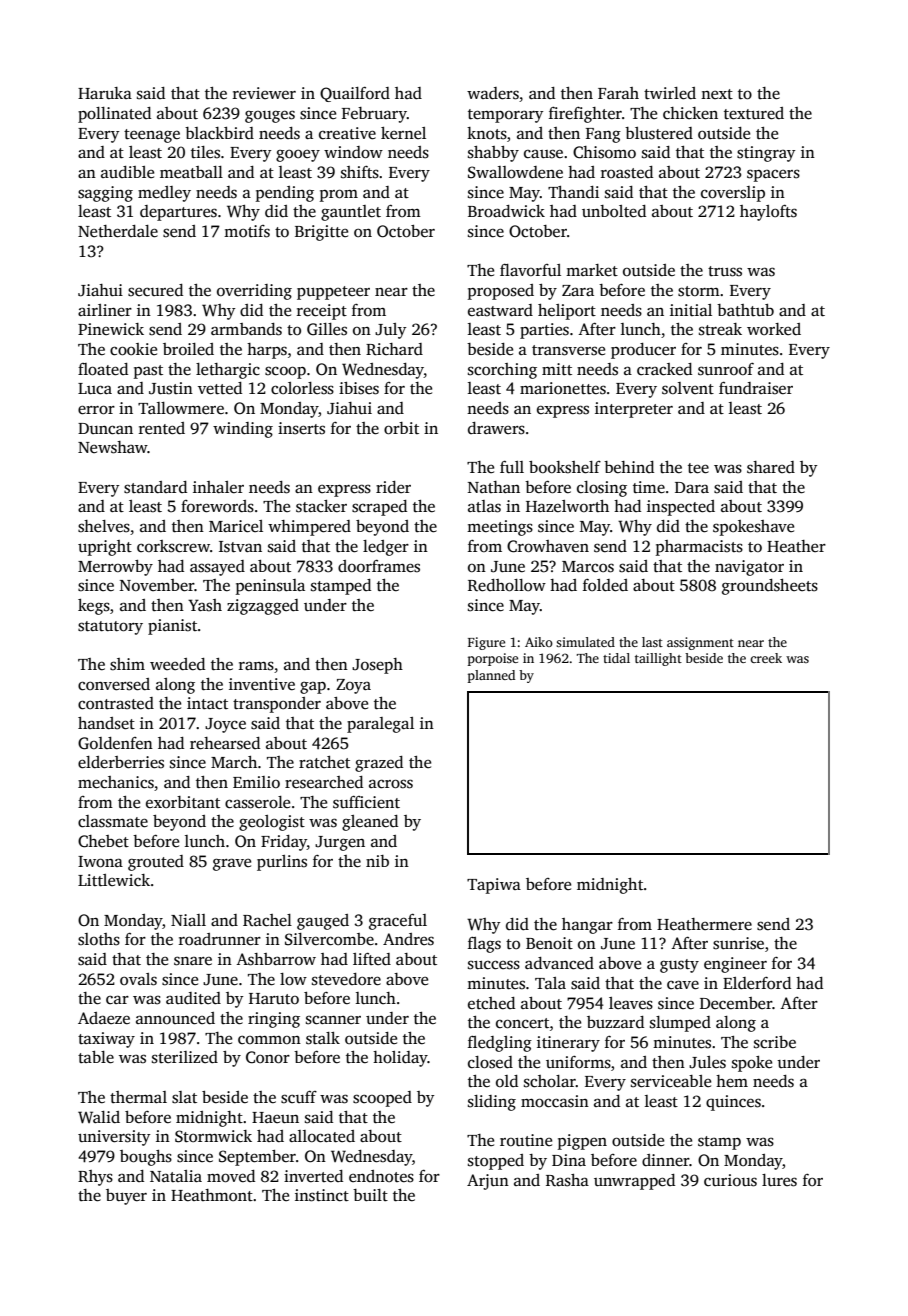  What do you see at coordinates (173, 546) in the screenshot?
I see `corkscrew` at bounding box center [173, 546].
